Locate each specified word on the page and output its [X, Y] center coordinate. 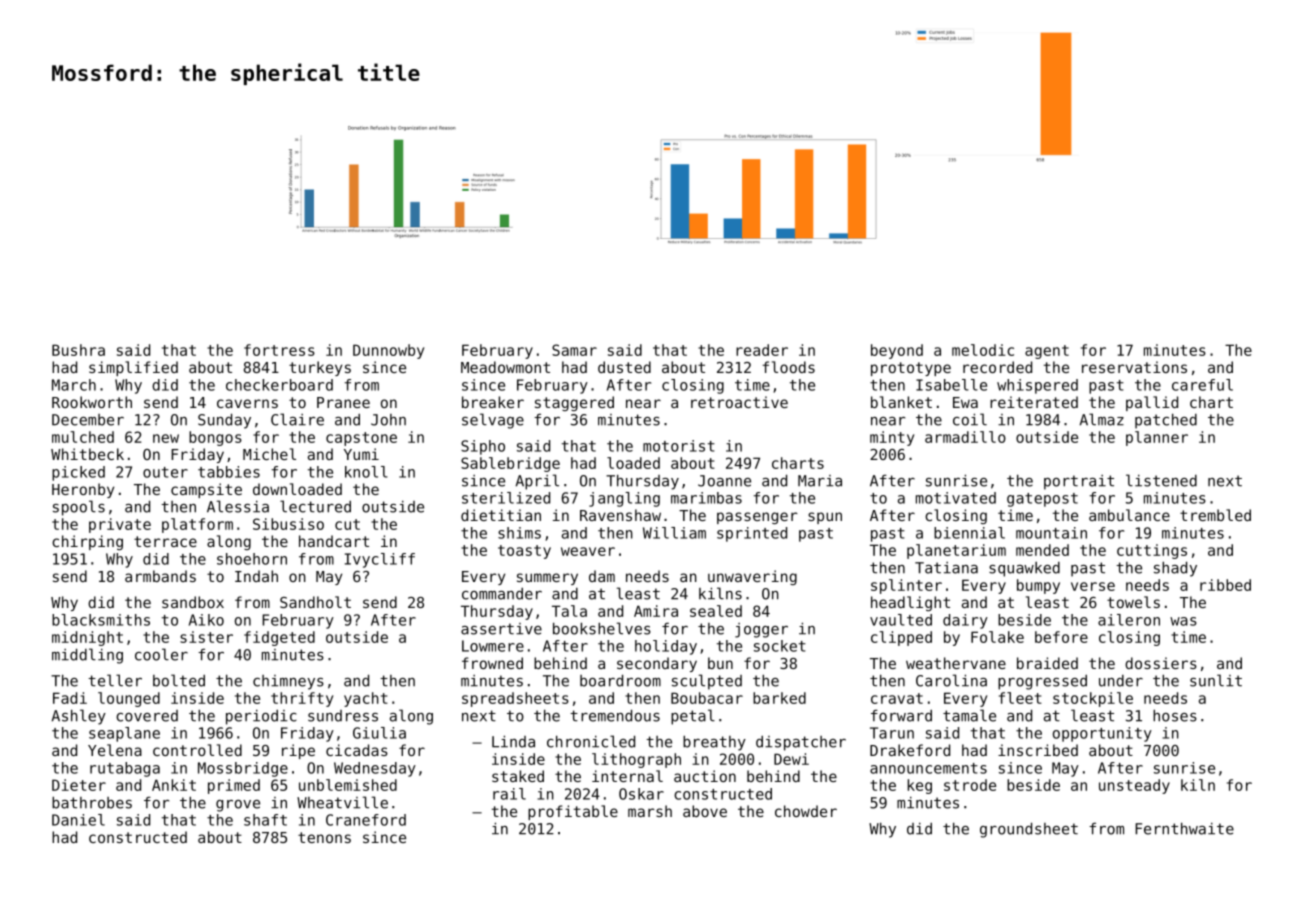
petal [693, 717]
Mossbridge [243, 769]
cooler [161, 654]
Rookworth [92, 402]
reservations [1134, 367]
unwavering [752, 577]
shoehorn [252, 559]
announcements [928, 768]
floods [789, 367]
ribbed [1225, 585]
